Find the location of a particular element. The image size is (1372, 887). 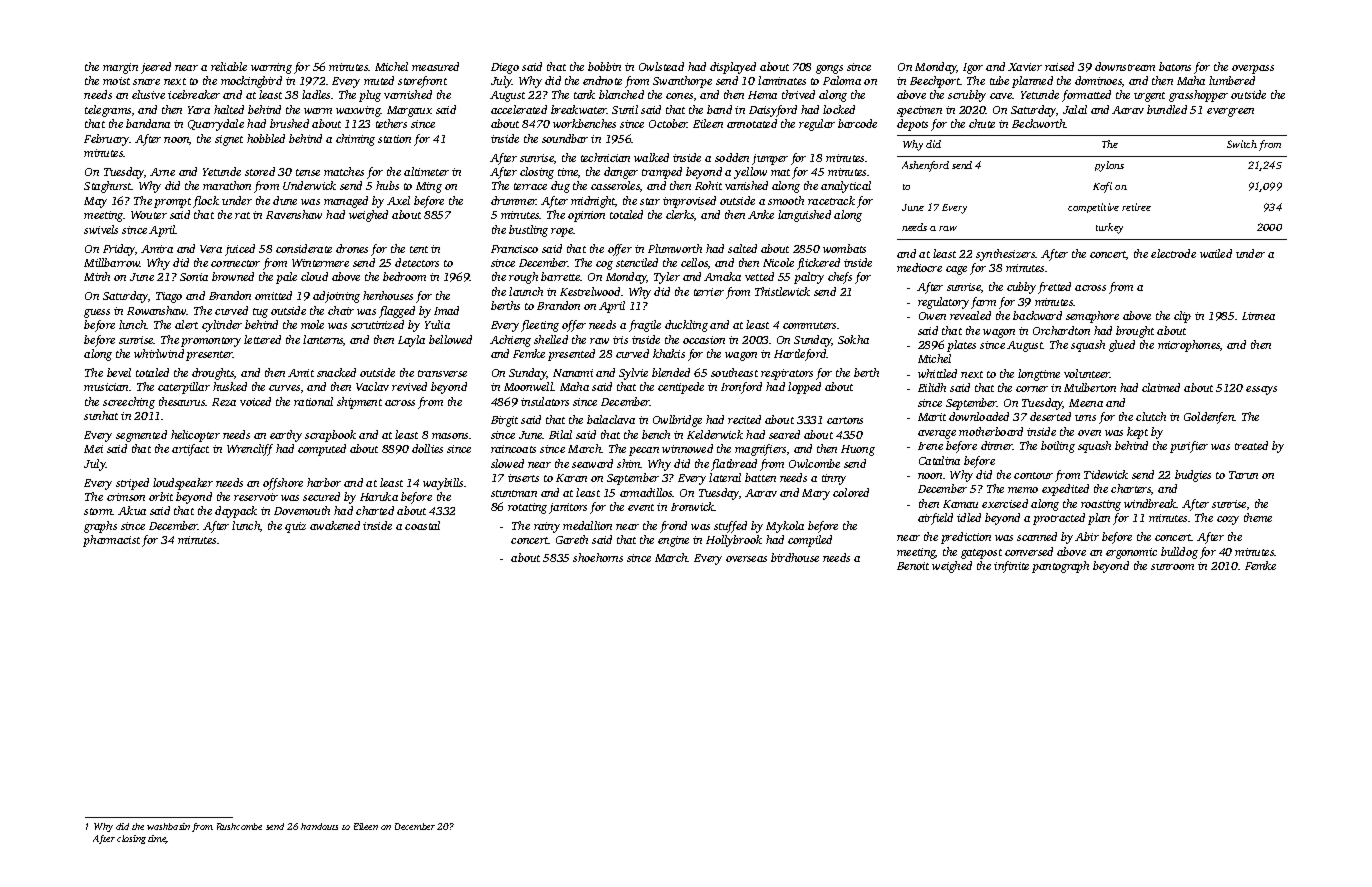

commuters is located at coordinates (809, 325).
